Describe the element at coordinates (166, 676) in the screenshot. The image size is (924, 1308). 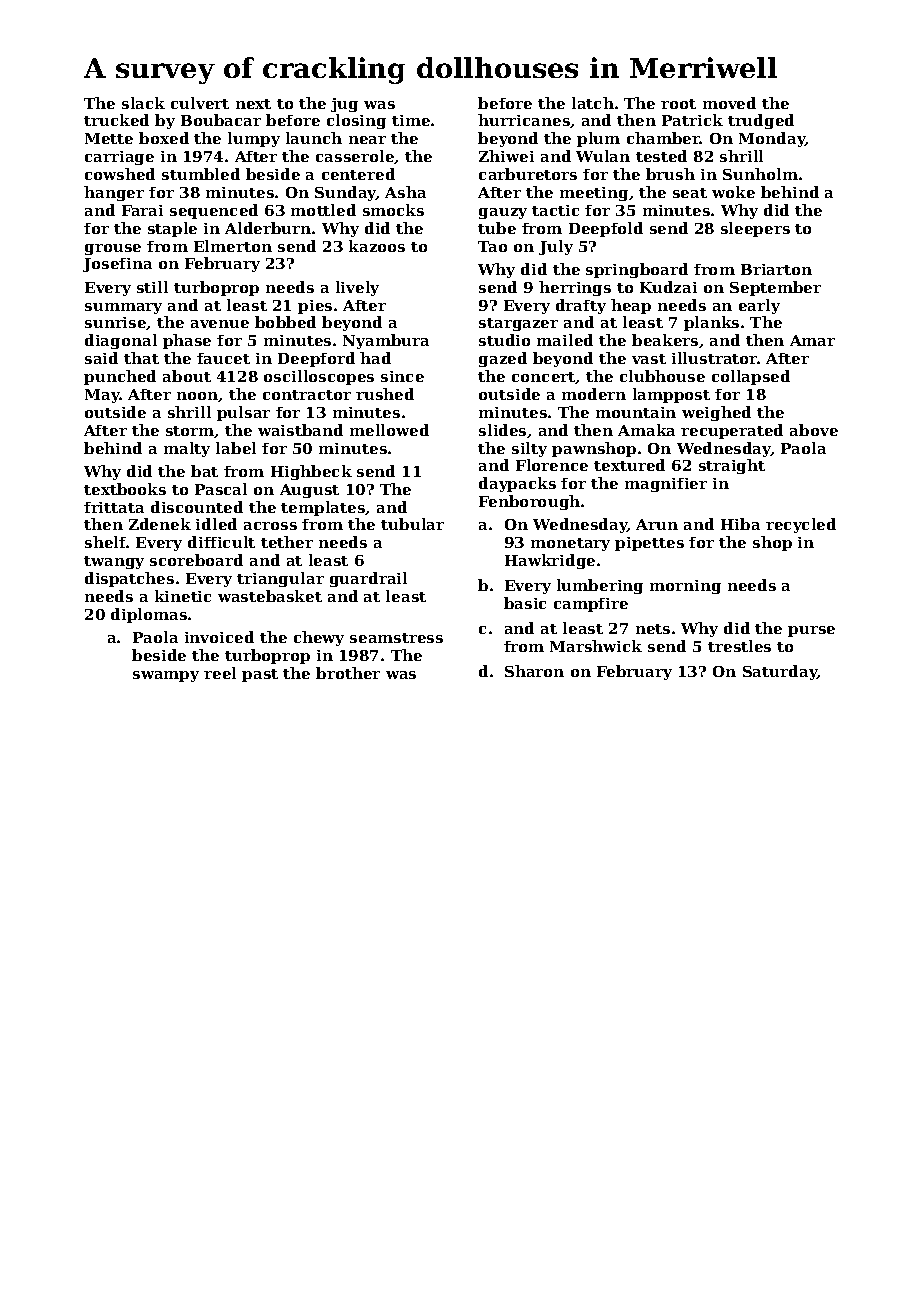
I see `swampy` at that location.
